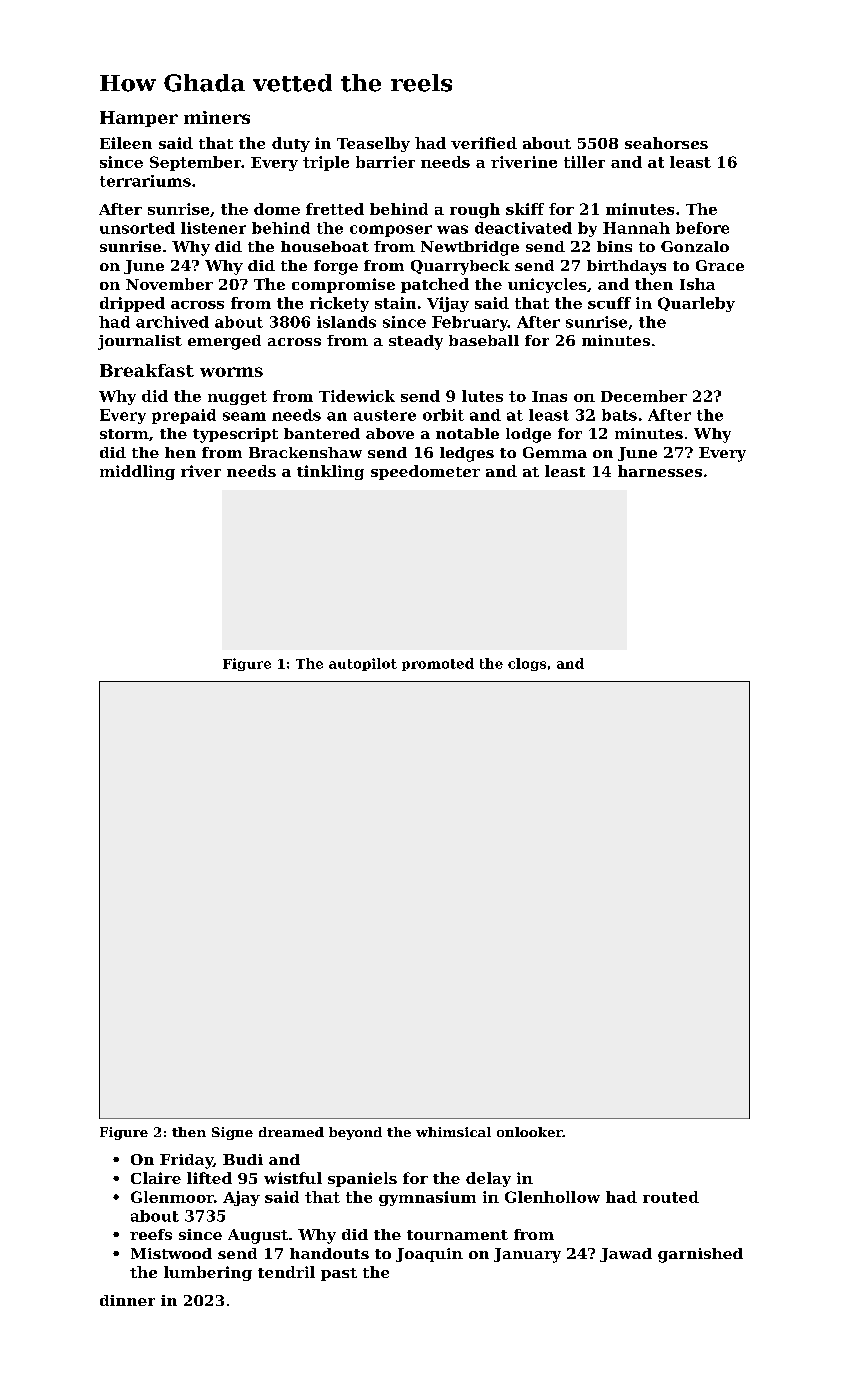 This image has width=849, height=1400. Describe the element at coordinates (666, 143) in the image. I see `seahorses` at that location.
